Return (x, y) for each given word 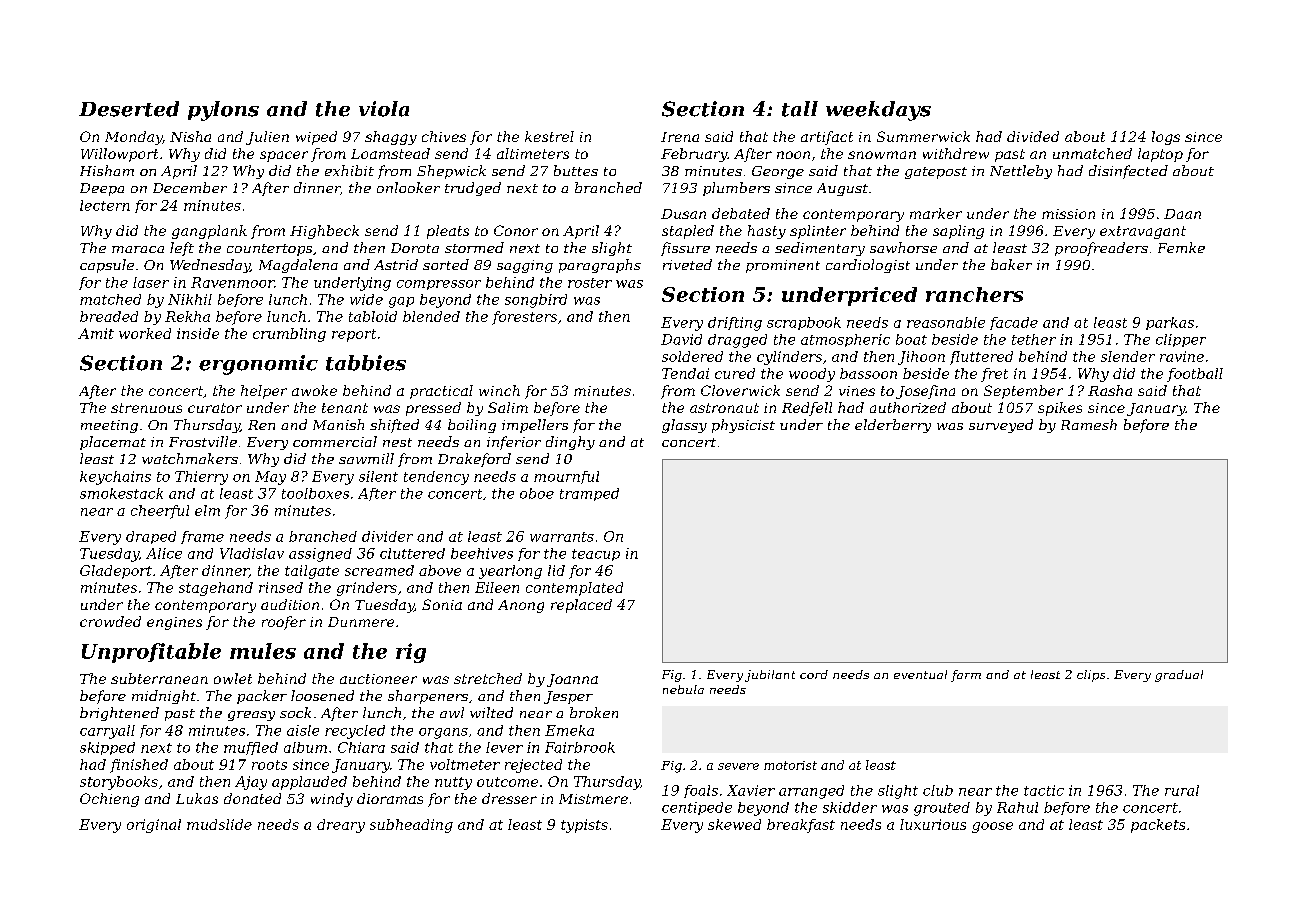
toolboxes (315, 493)
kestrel (549, 136)
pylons (223, 111)
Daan (1182, 214)
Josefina (925, 392)
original (154, 826)
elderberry (893, 426)
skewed (734, 824)
